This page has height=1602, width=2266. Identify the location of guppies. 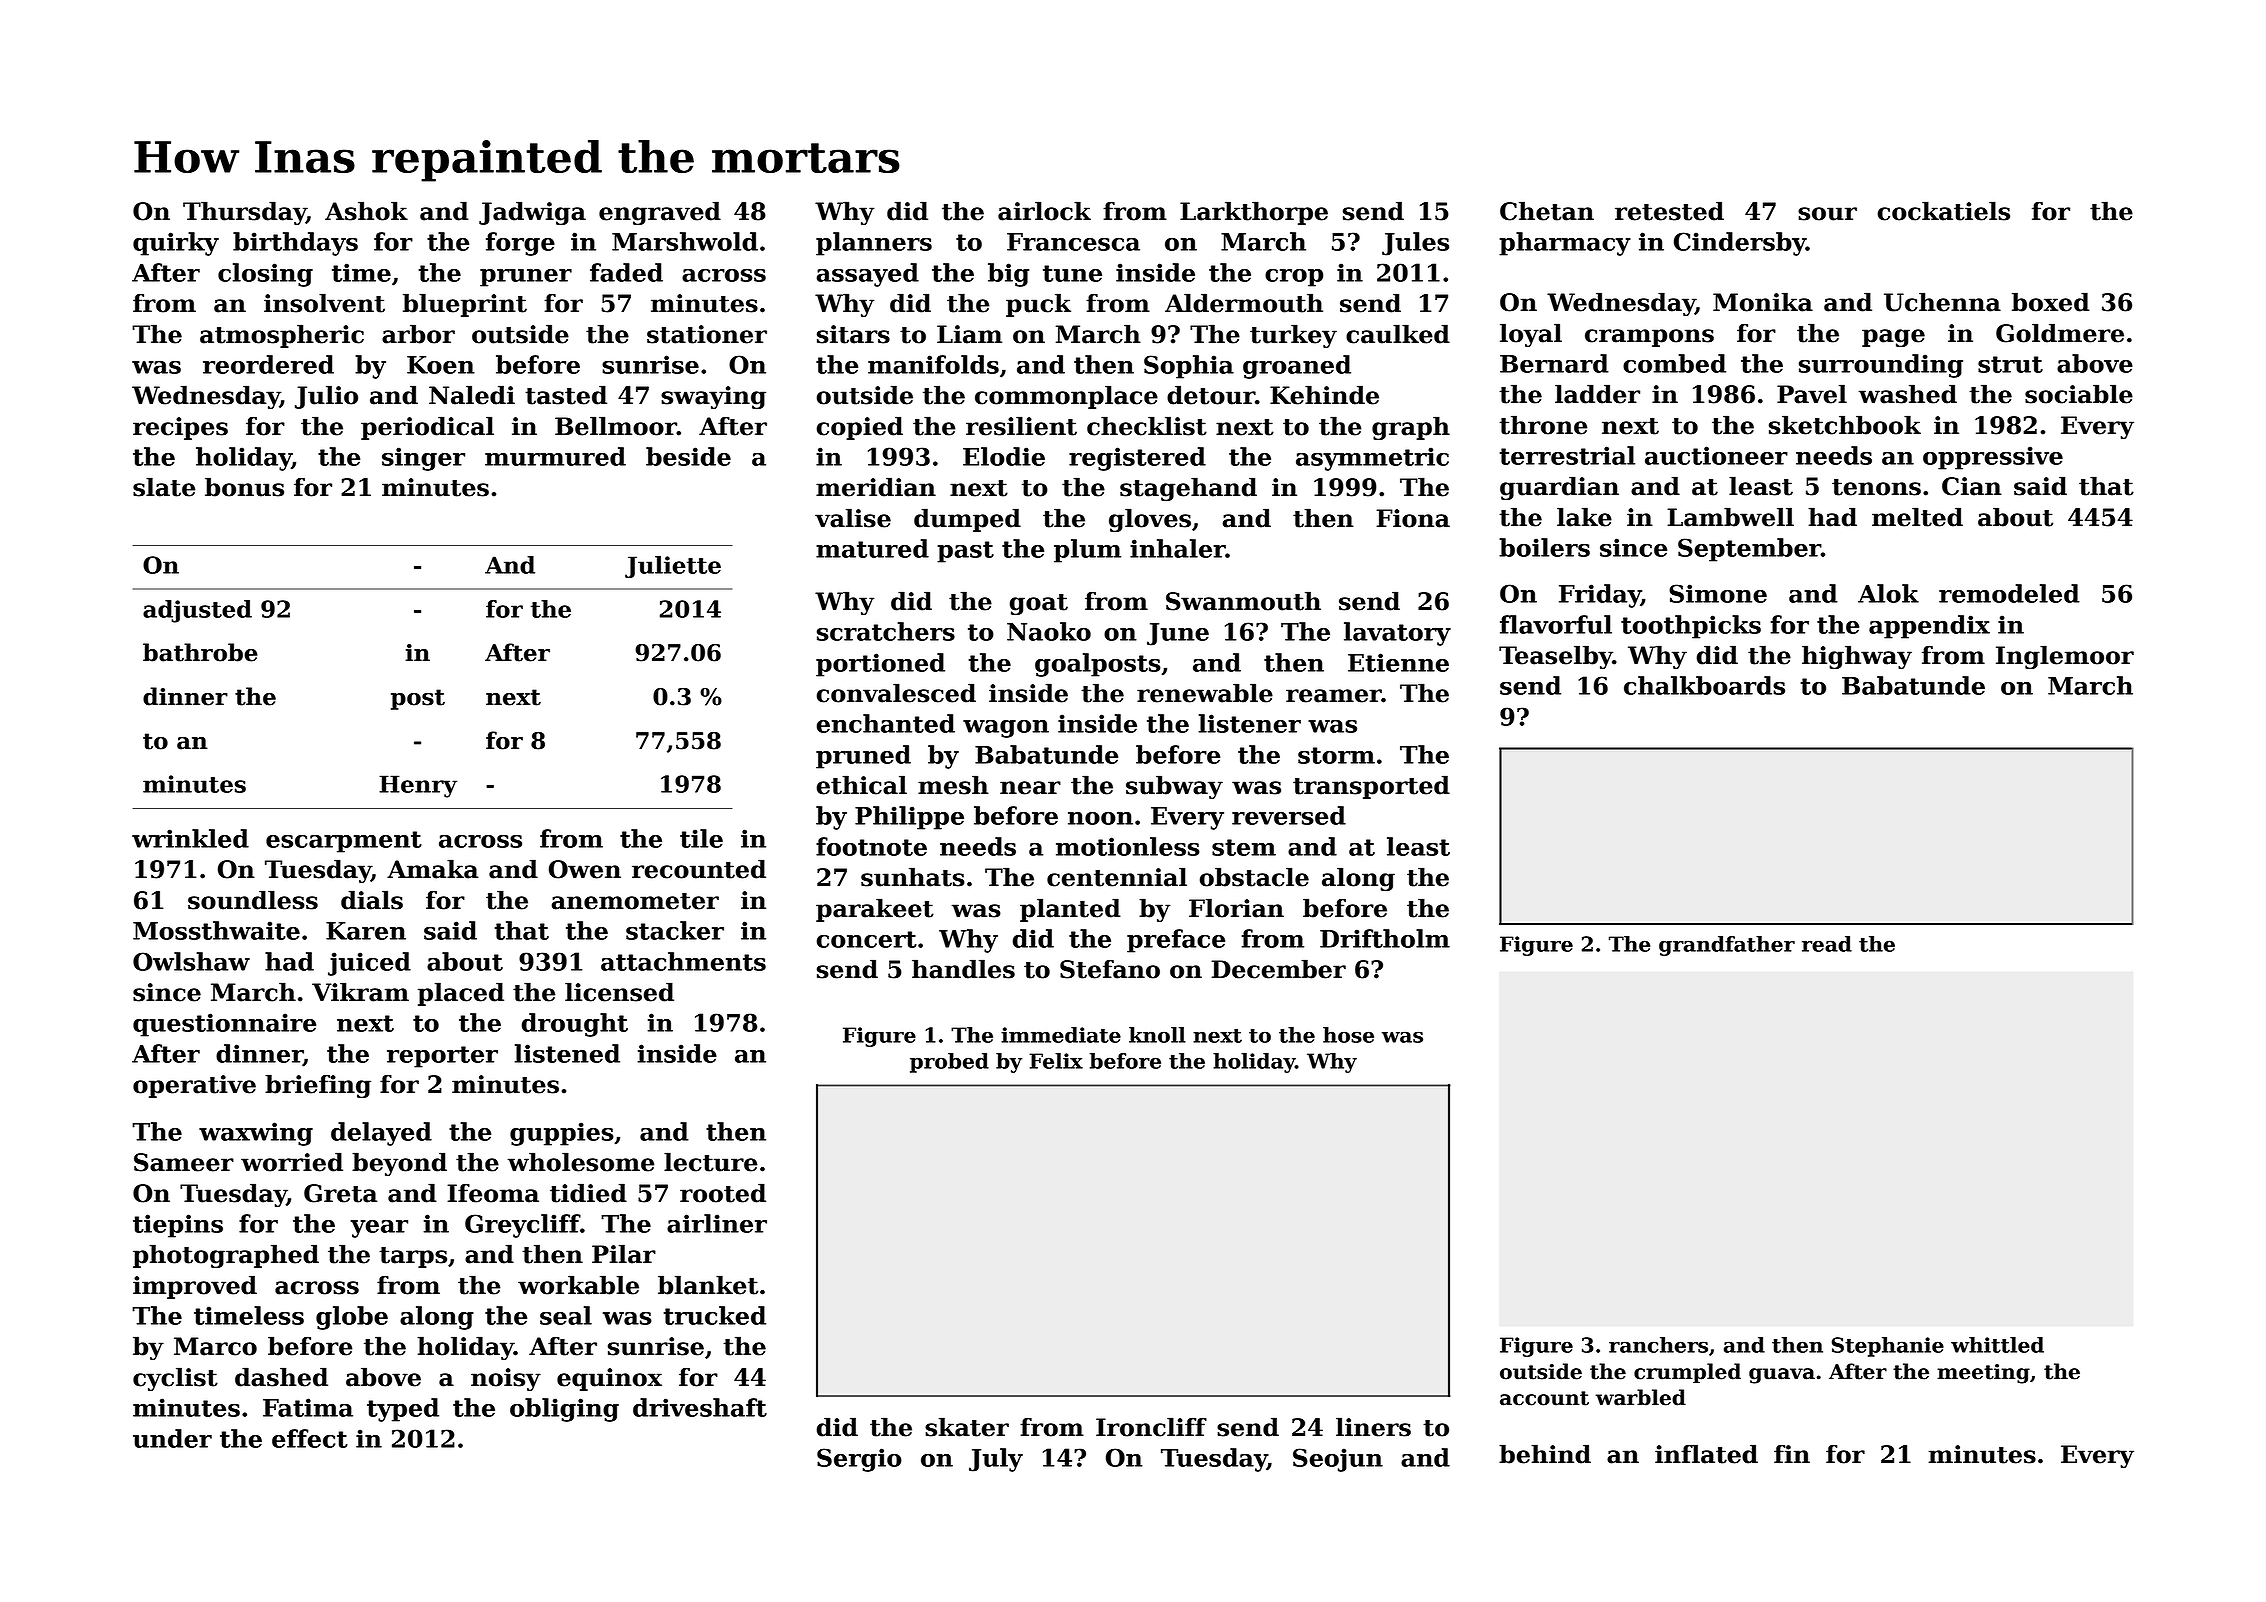
(562, 1134).
